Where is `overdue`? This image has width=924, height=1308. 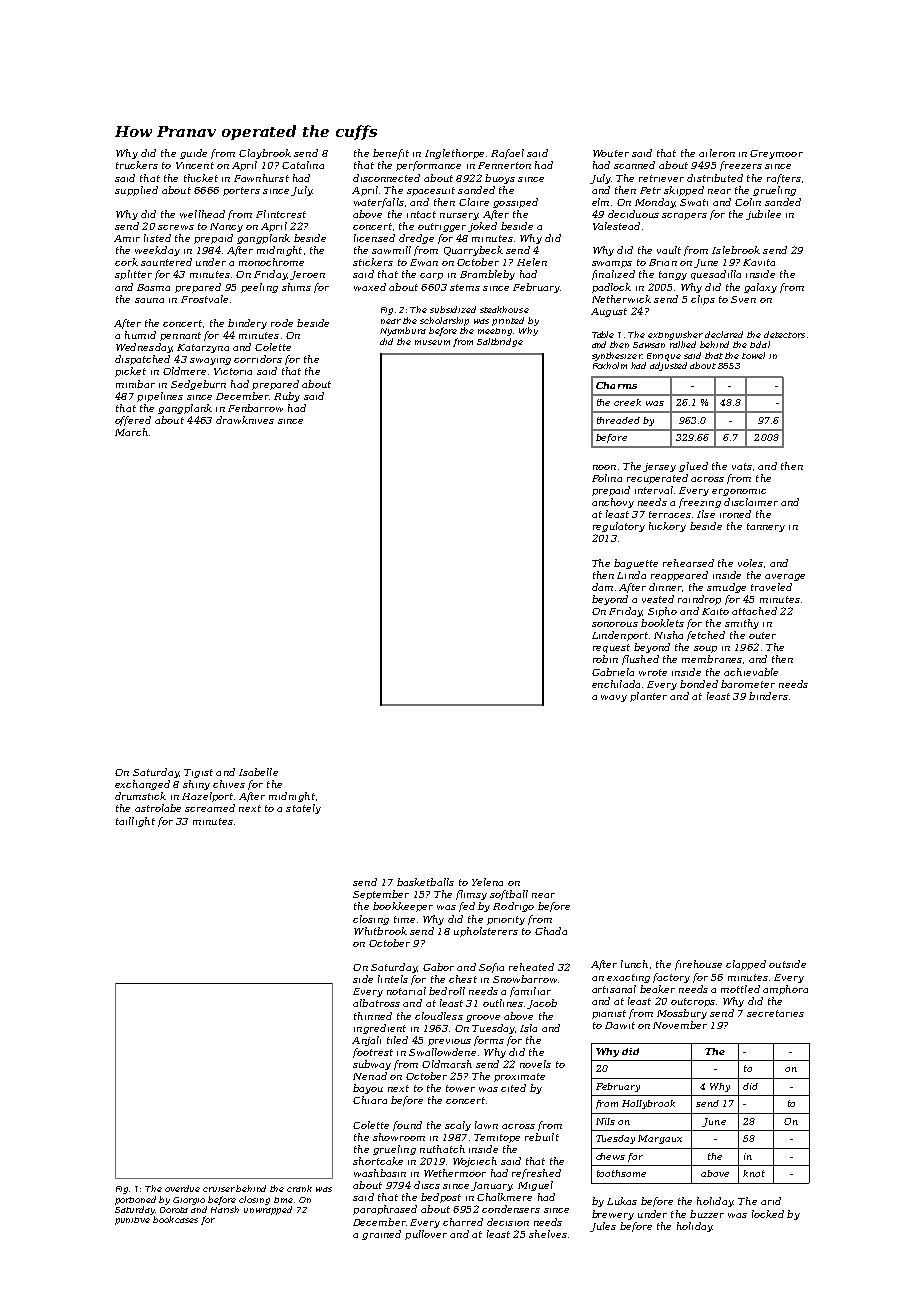 overdue is located at coordinates (182, 1188).
